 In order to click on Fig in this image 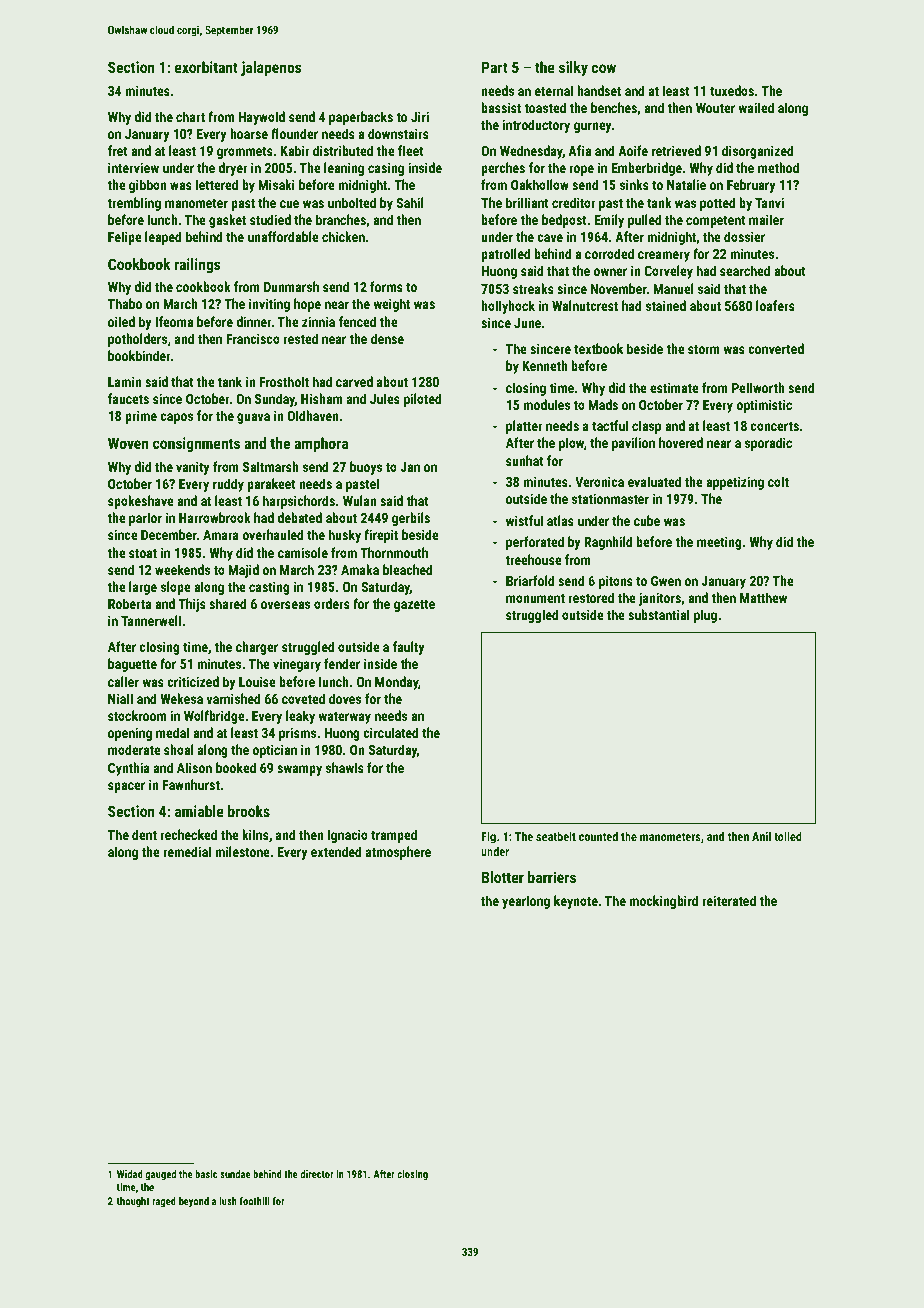, I will do `click(488, 838)`.
